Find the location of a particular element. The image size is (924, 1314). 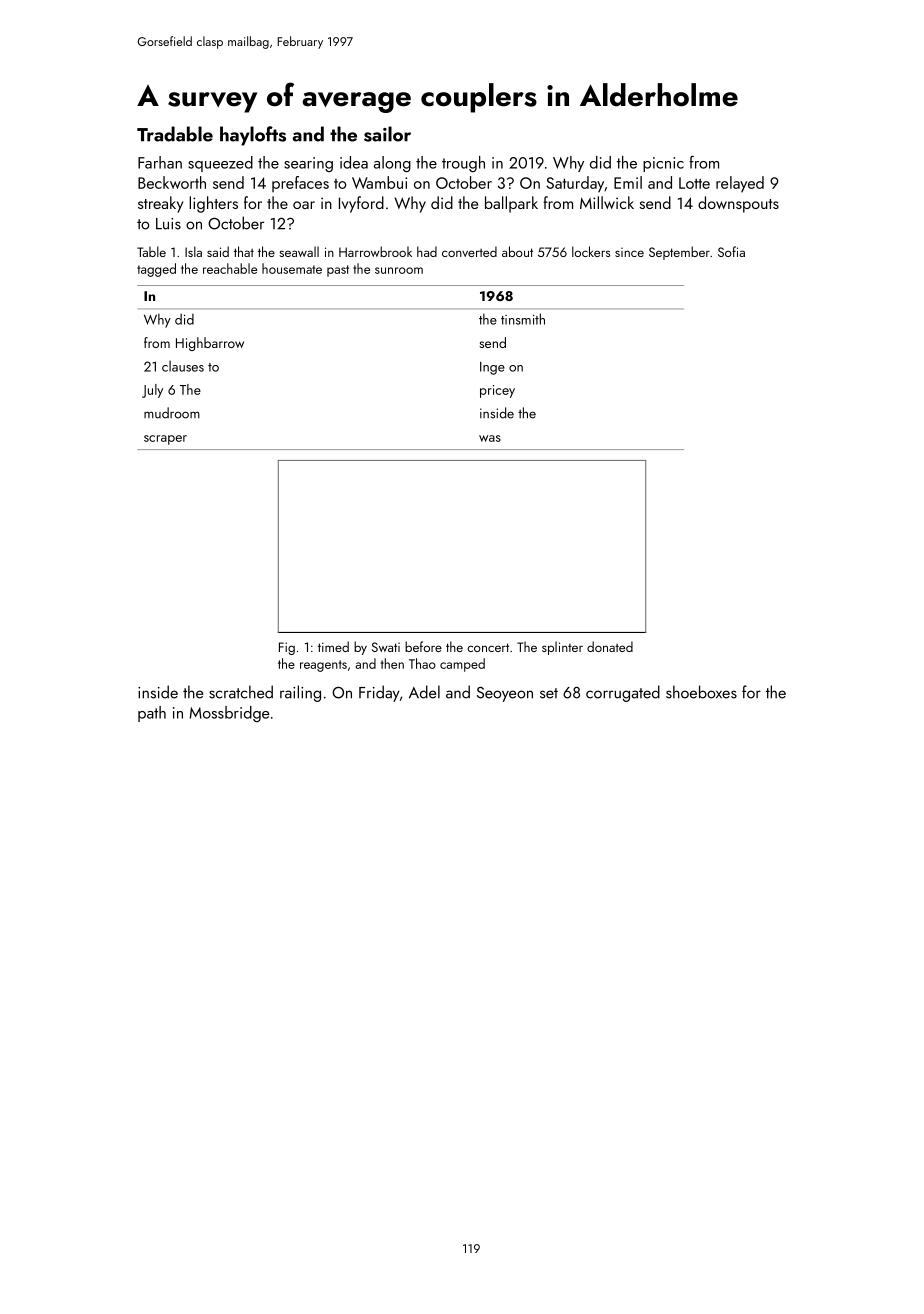

sunroom is located at coordinates (399, 270).
